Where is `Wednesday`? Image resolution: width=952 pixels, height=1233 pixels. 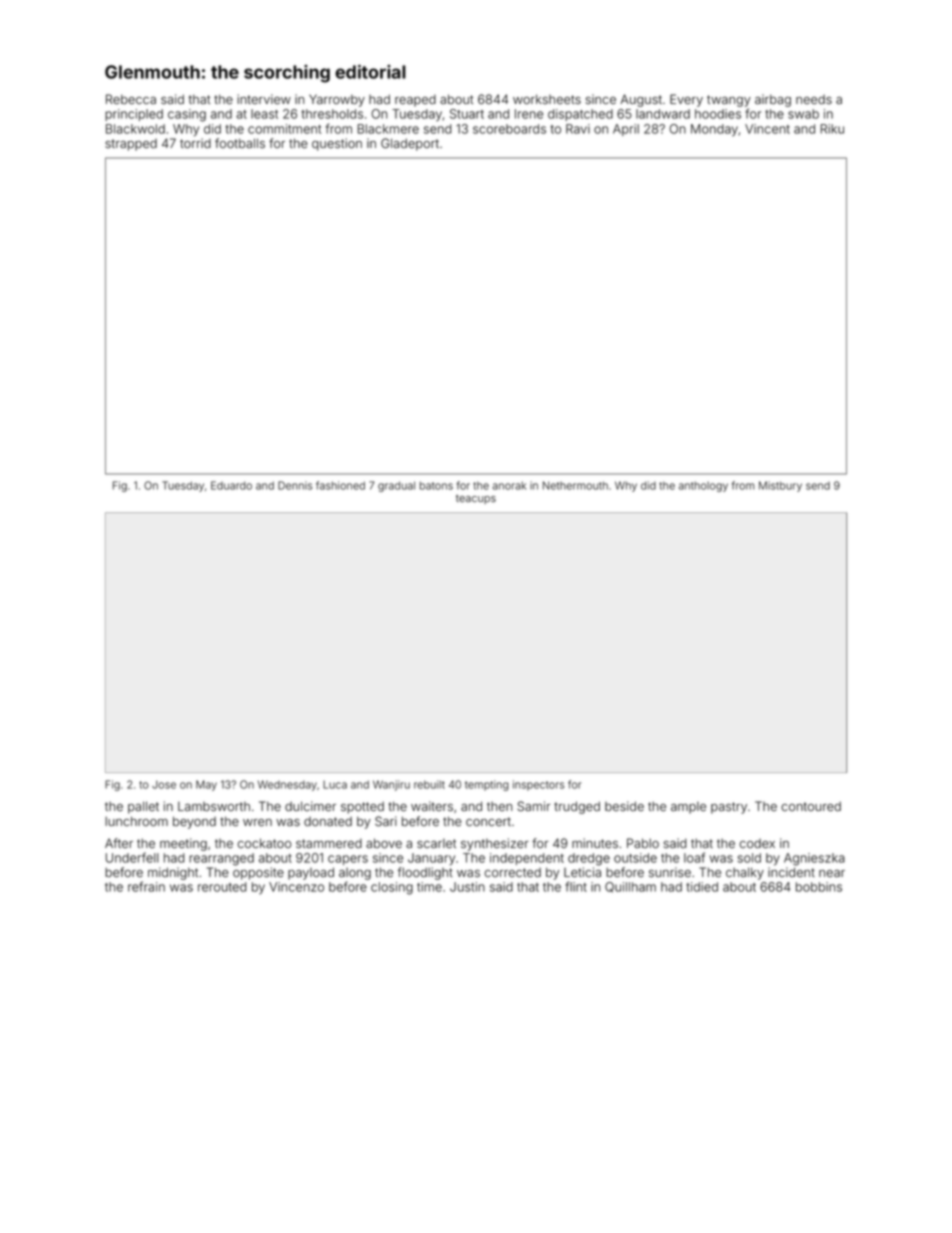 Wednesday is located at coordinates (287, 785).
